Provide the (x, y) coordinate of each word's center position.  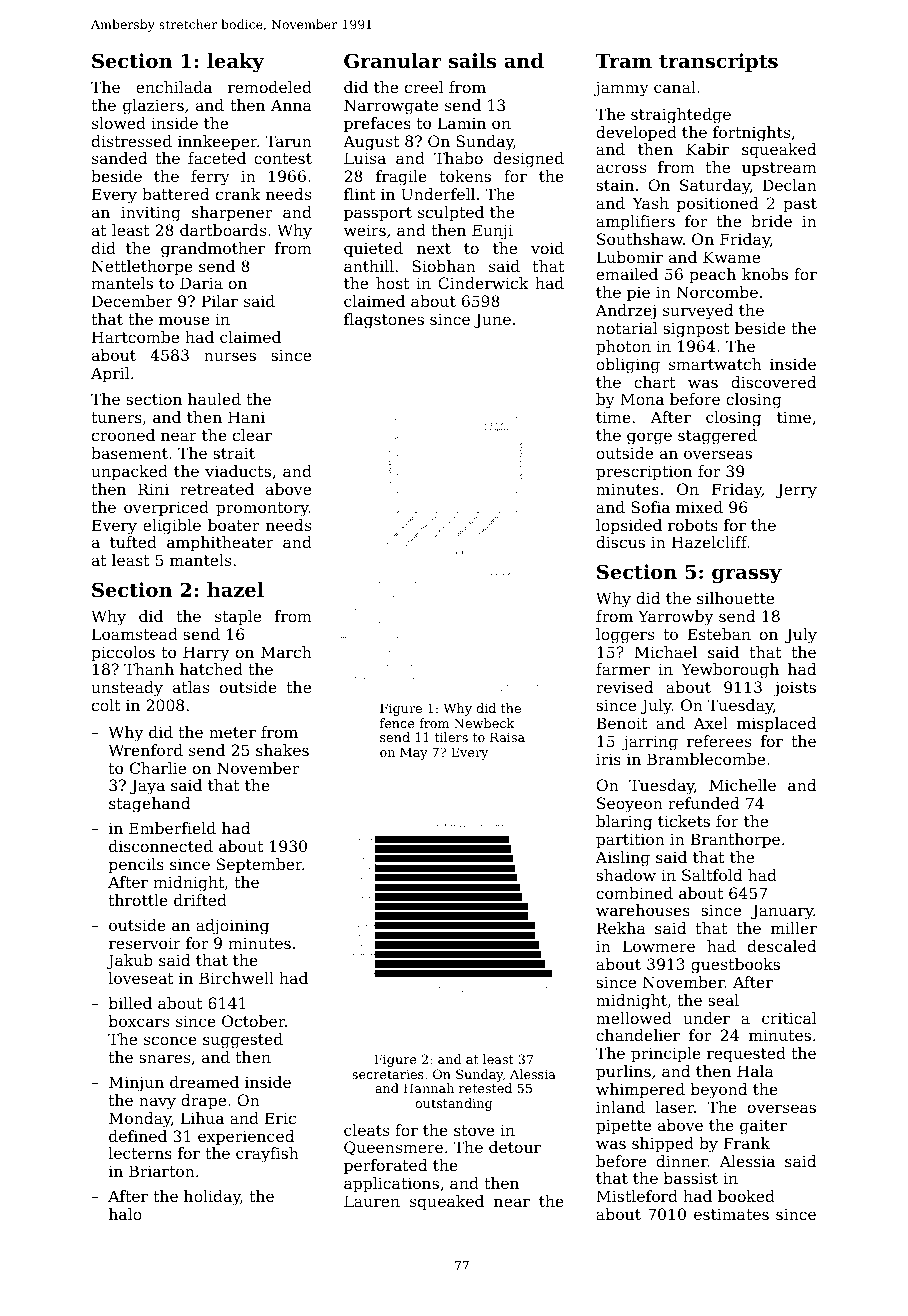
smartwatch (715, 364)
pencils (136, 866)
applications (391, 1185)
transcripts (718, 62)
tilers (451, 737)
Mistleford (637, 1196)
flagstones (384, 321)
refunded (704, 803)
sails (472, 61)
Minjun (136, 1084)
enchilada (174, 87)
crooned (123, 435)
